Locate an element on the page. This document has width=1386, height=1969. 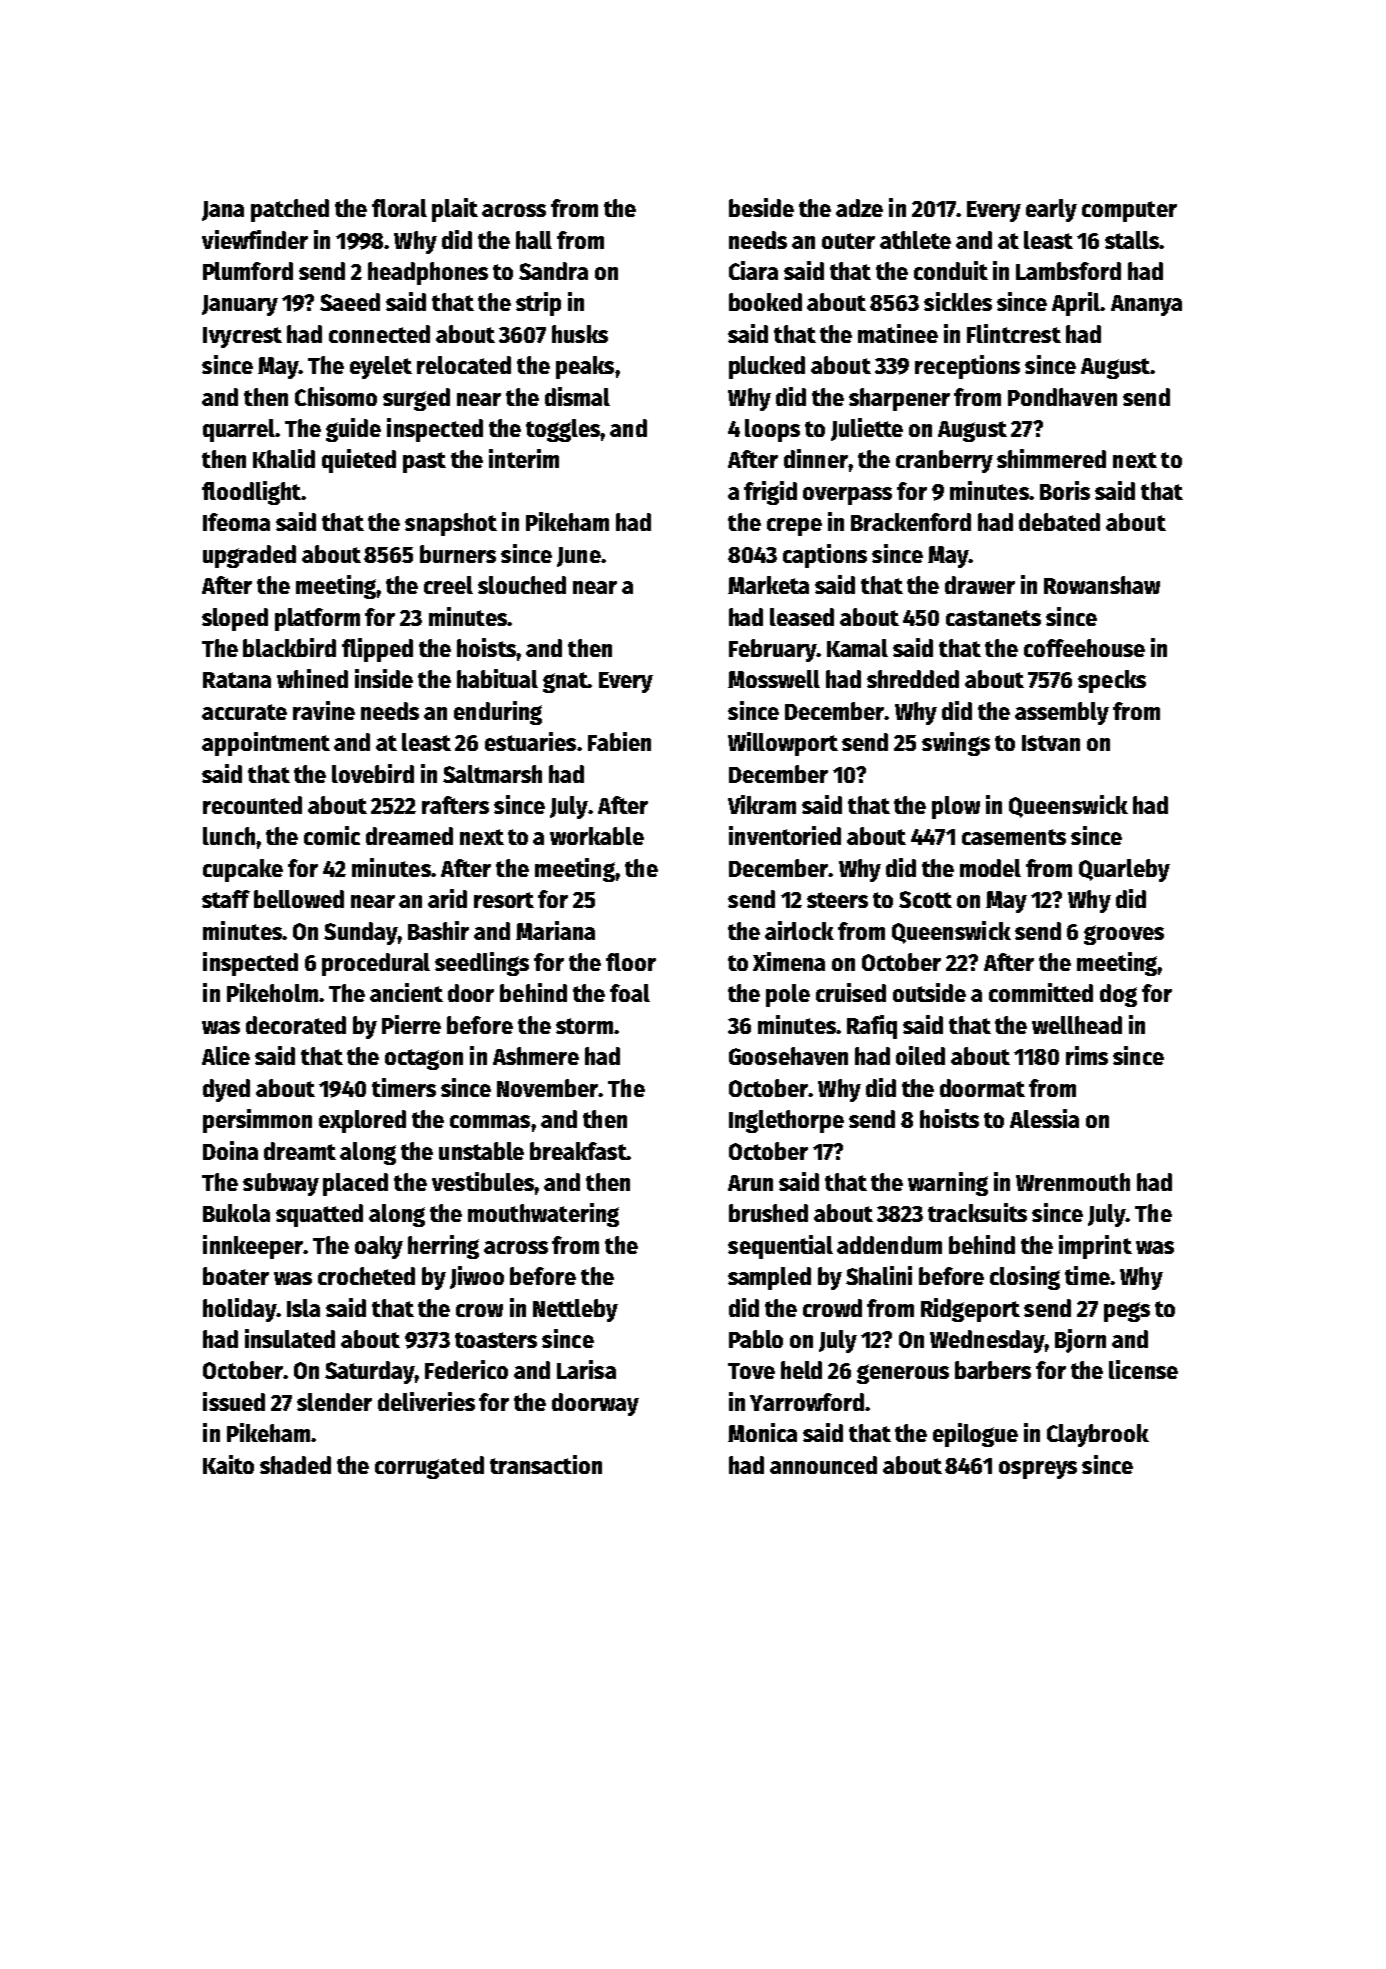
Jana is located at coordinates (223, 211).
